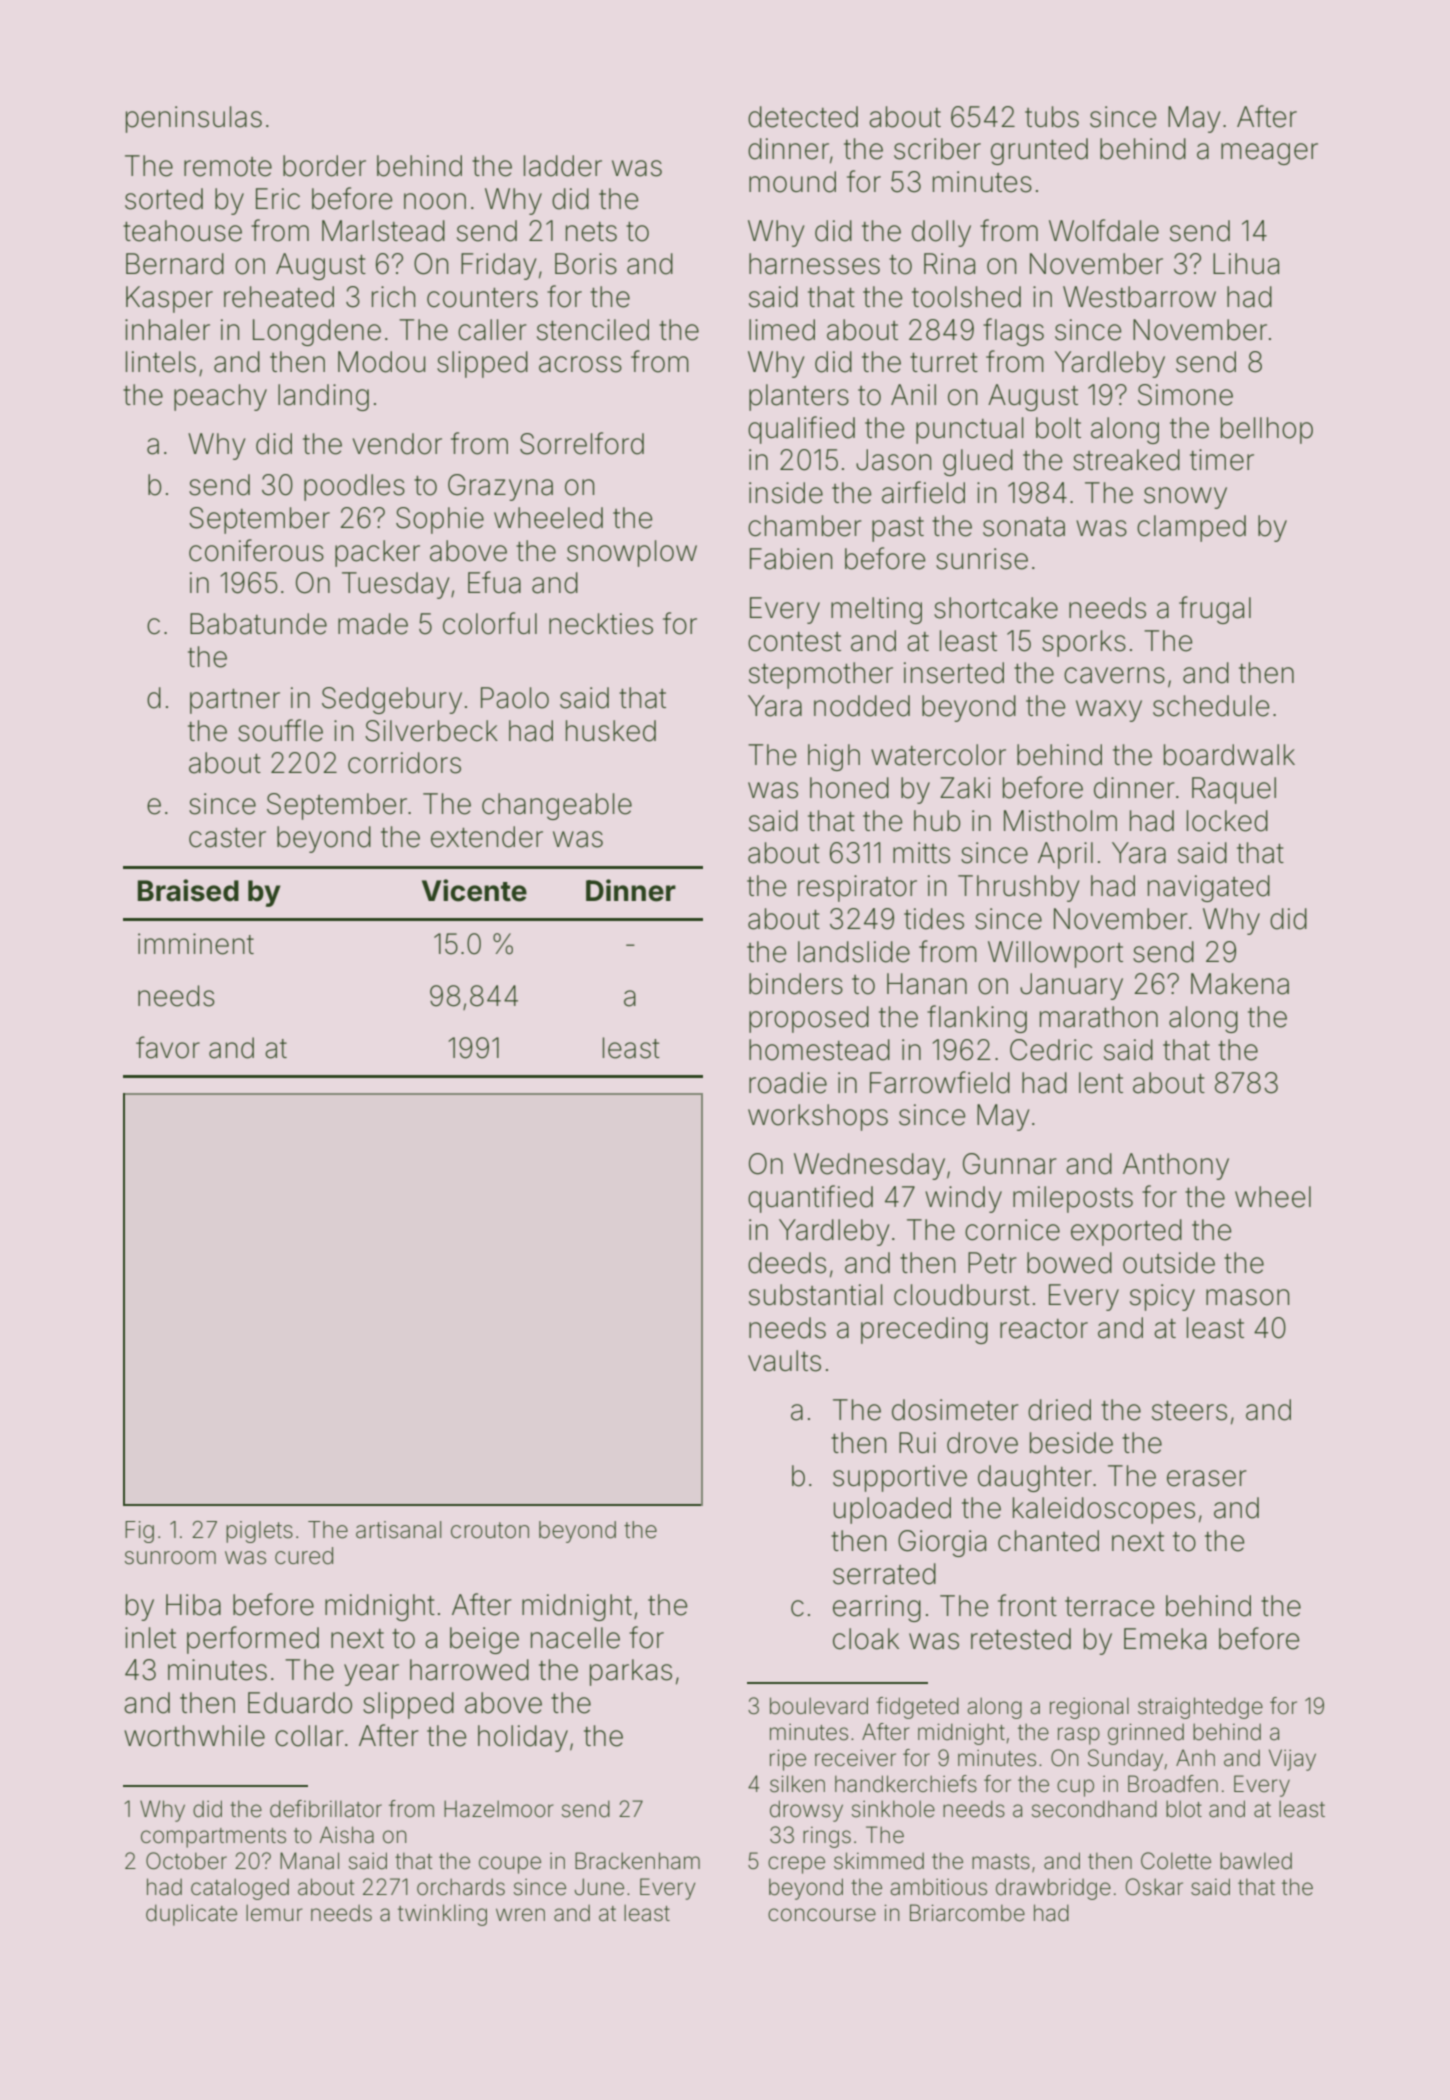 Image resolution: width=1450 pixels, height=2100 pixels. Describe the element at coordinates (188, 890) in the document. I see `Braised` at that location.
